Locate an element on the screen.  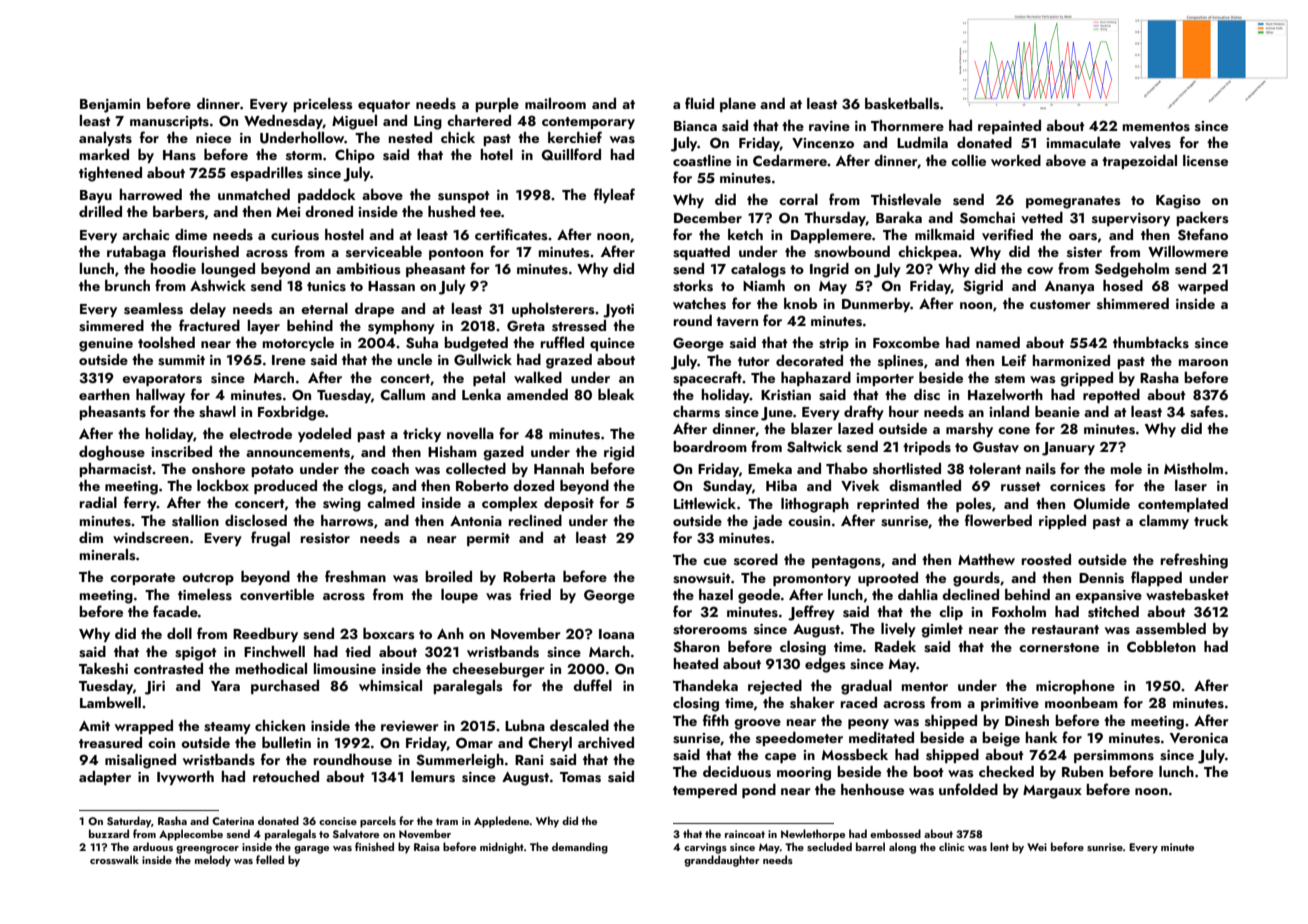
Rani is located at coordinates (529, 760).
